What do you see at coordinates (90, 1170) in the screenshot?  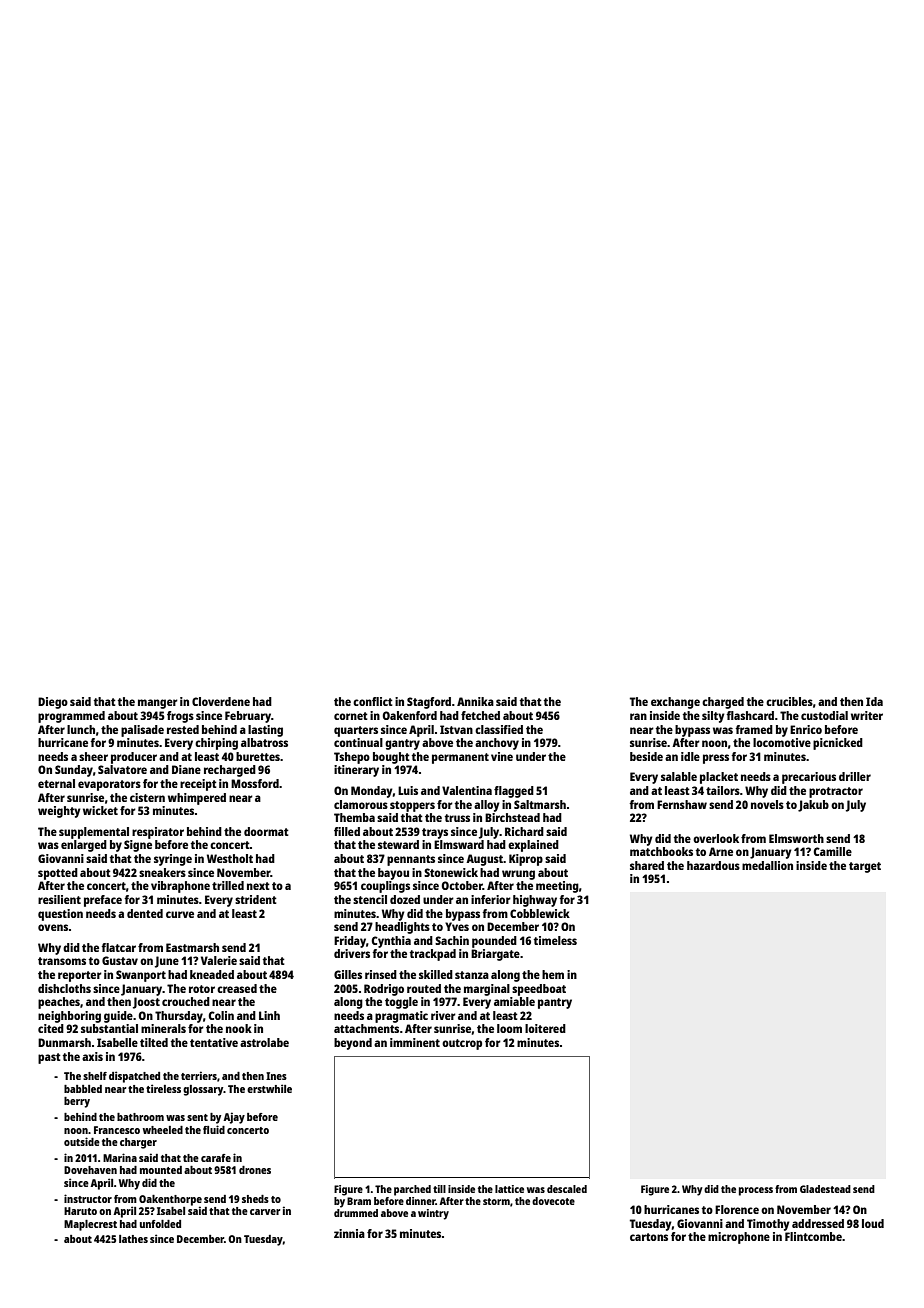 I see `Dovehaven` at bounding box center [90, 1170].
